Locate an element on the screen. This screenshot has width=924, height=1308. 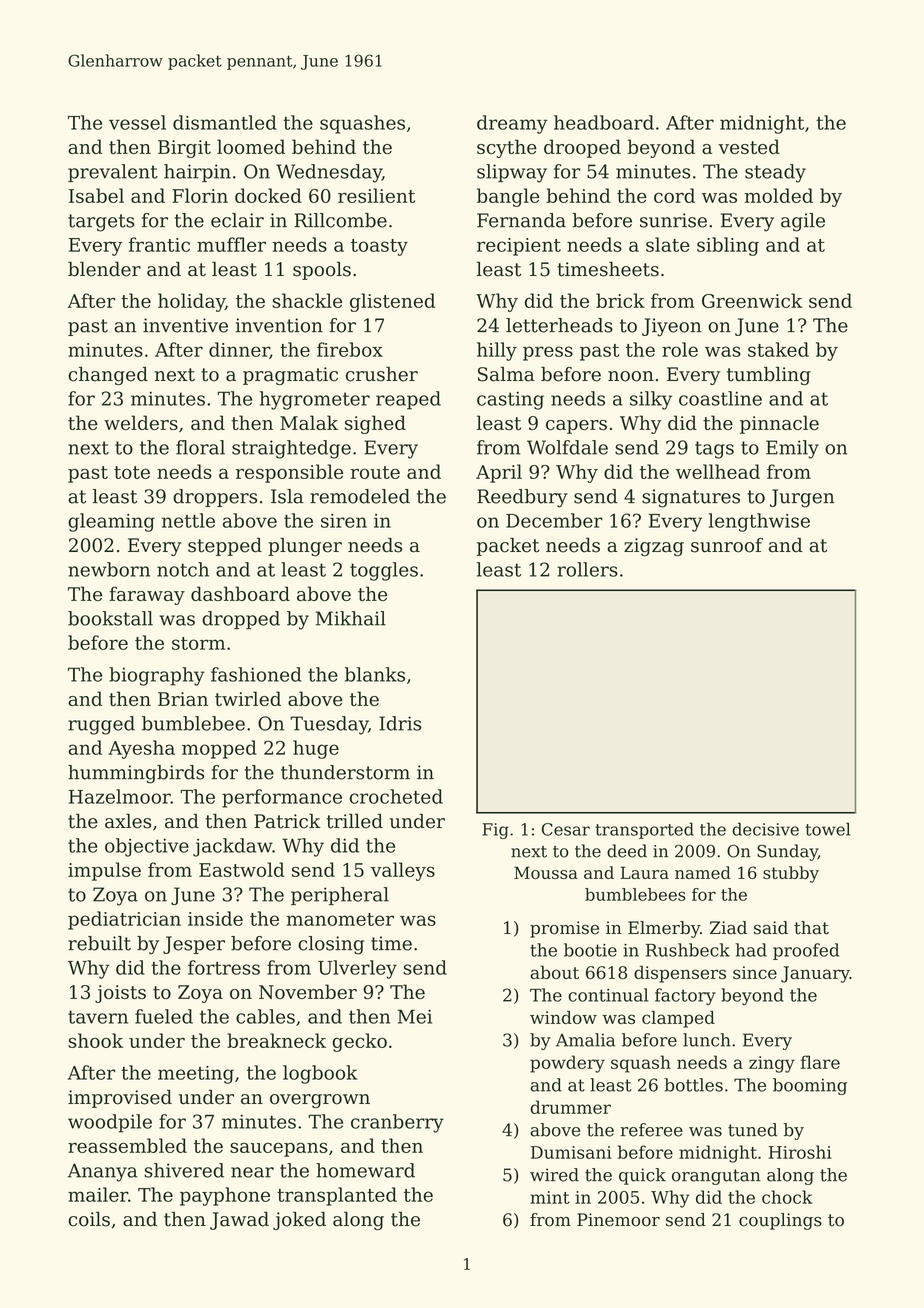
impulse is located at coordinates (104, 871).
